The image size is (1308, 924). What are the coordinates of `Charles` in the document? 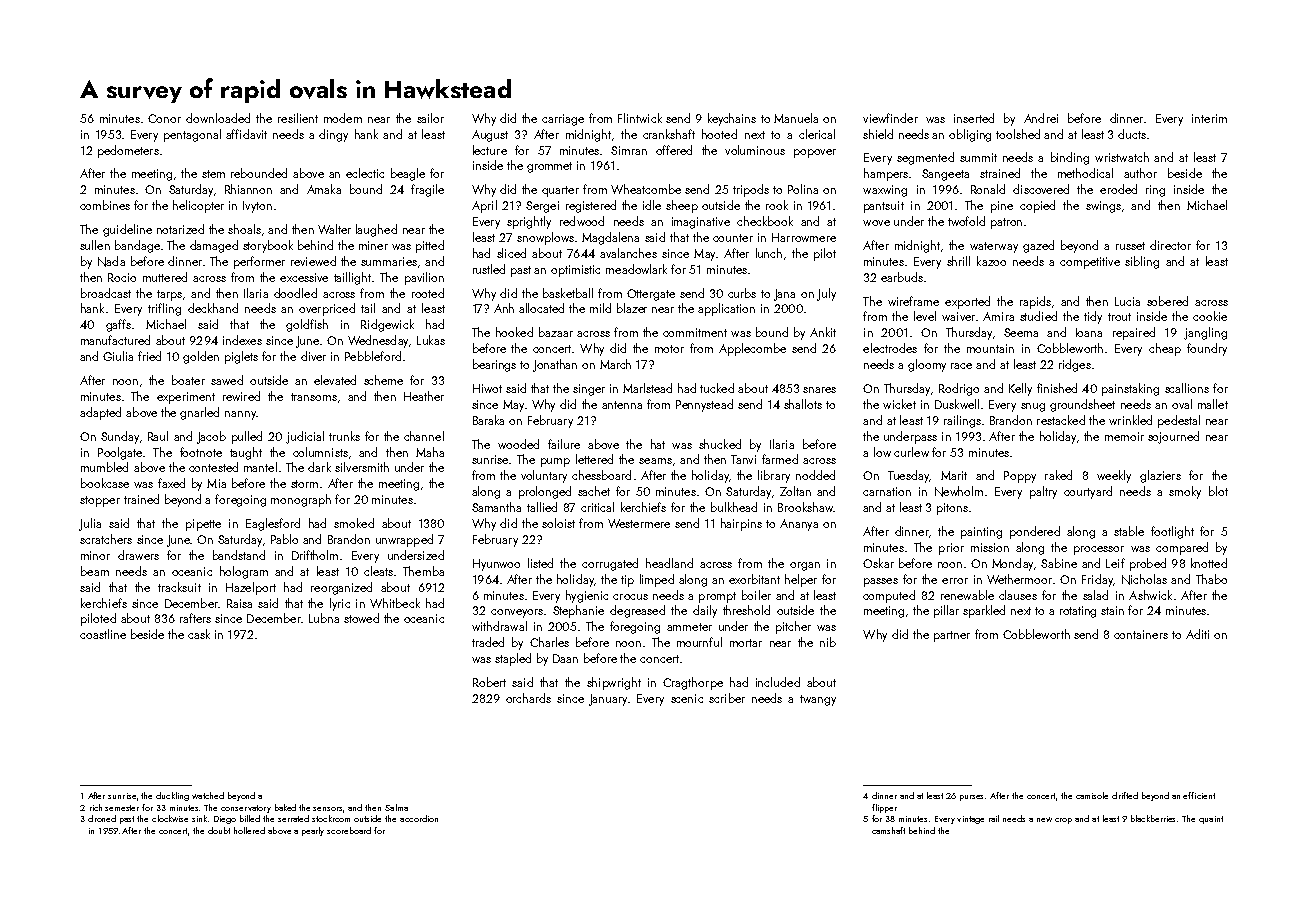 It's located at (549, 642).
